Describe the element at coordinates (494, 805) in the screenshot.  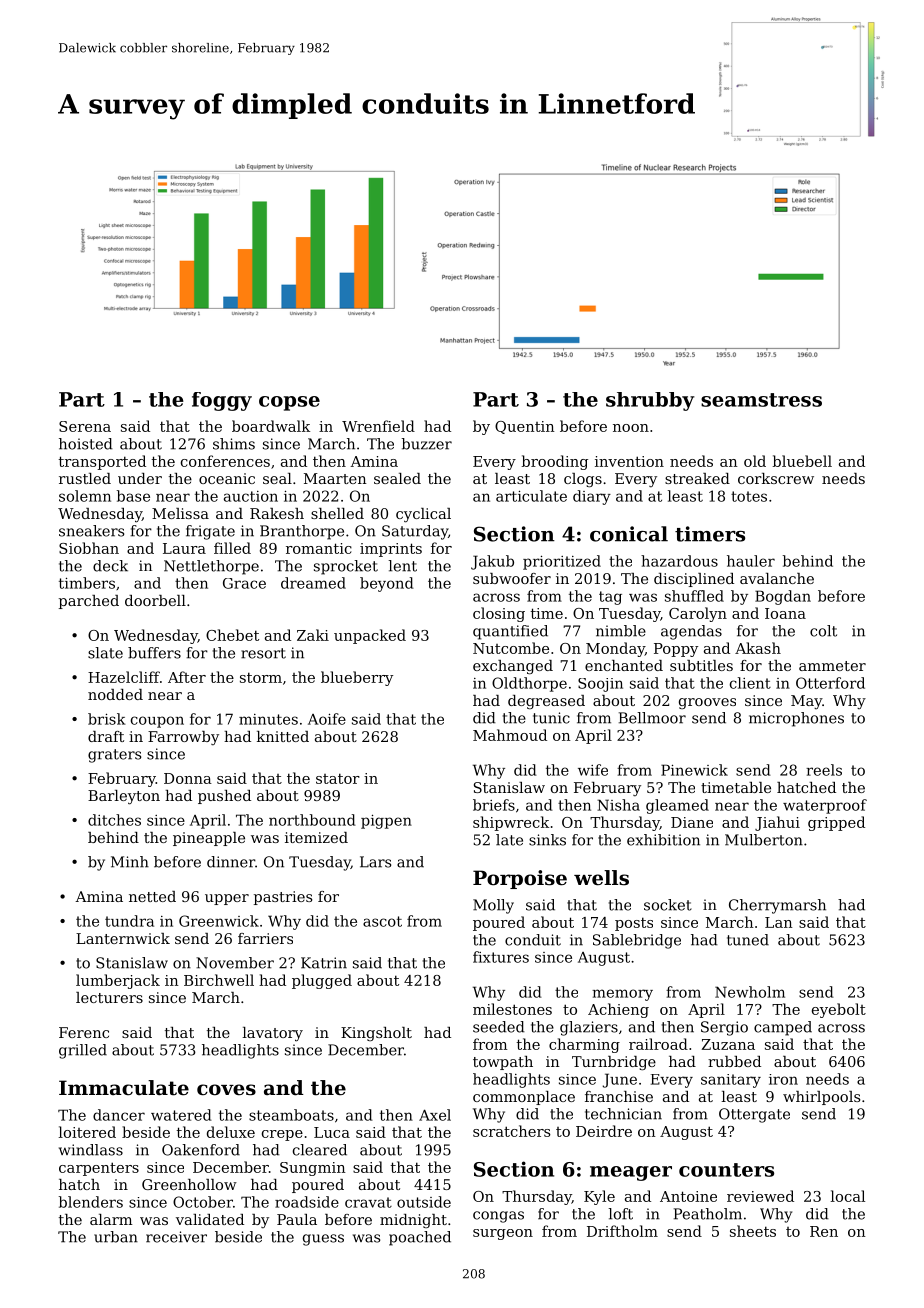
I see `briefs` at that location.
